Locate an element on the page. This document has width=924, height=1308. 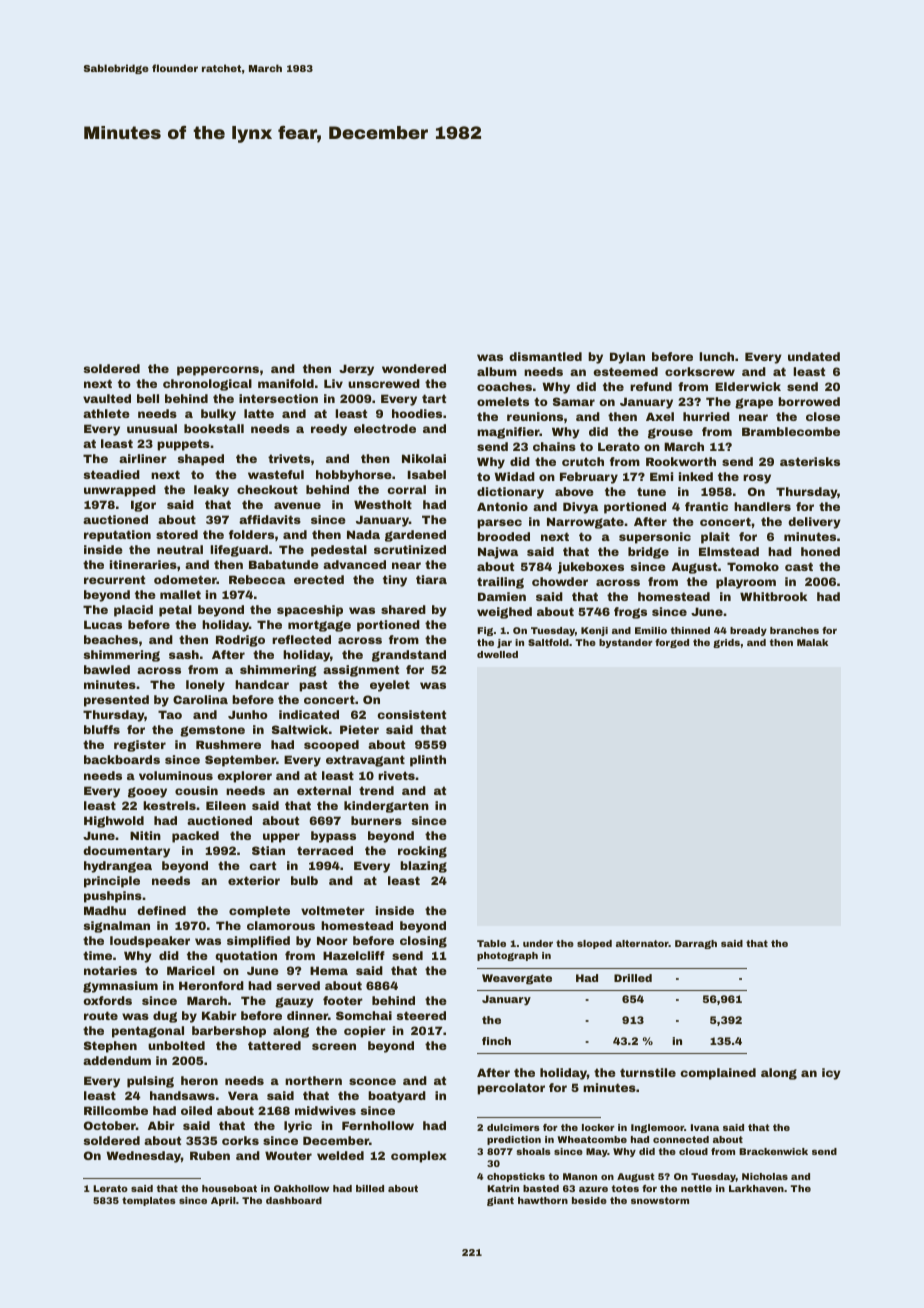
Darragh is located at coordinates (696, 944).
